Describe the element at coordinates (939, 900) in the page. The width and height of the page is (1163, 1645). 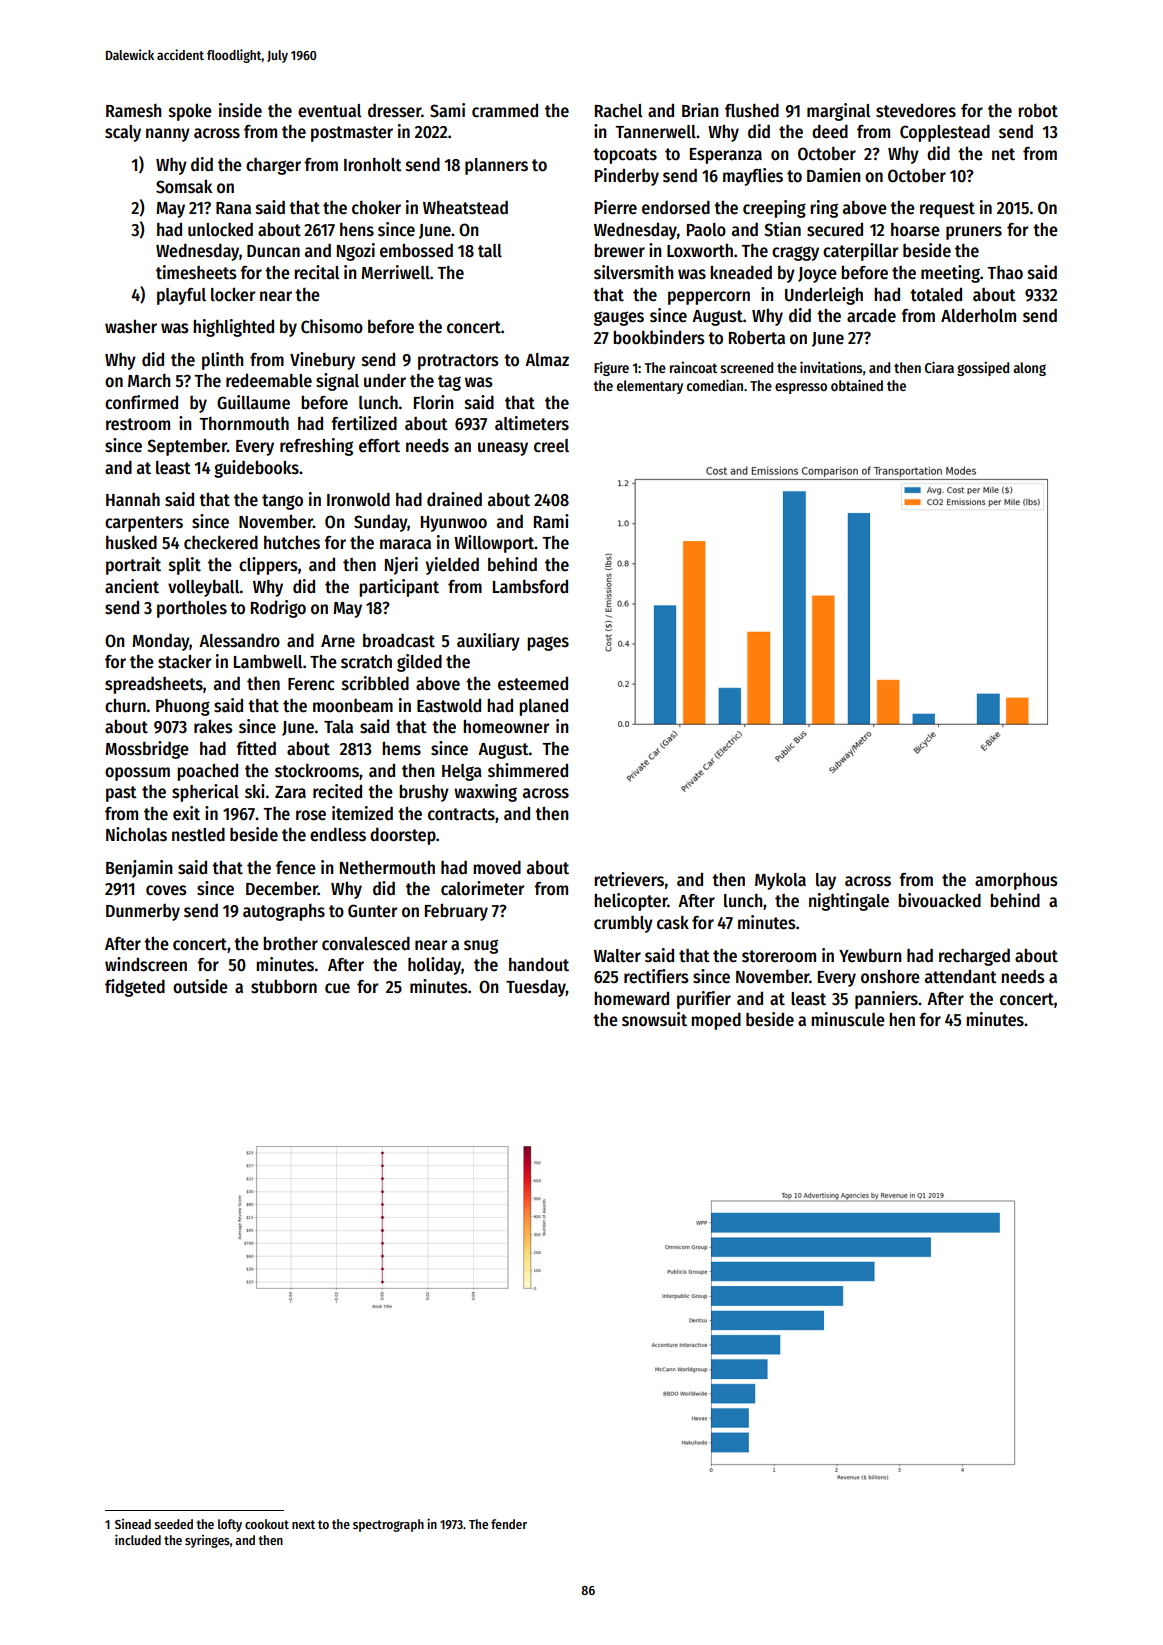
I see `bivouacked` at that location.
